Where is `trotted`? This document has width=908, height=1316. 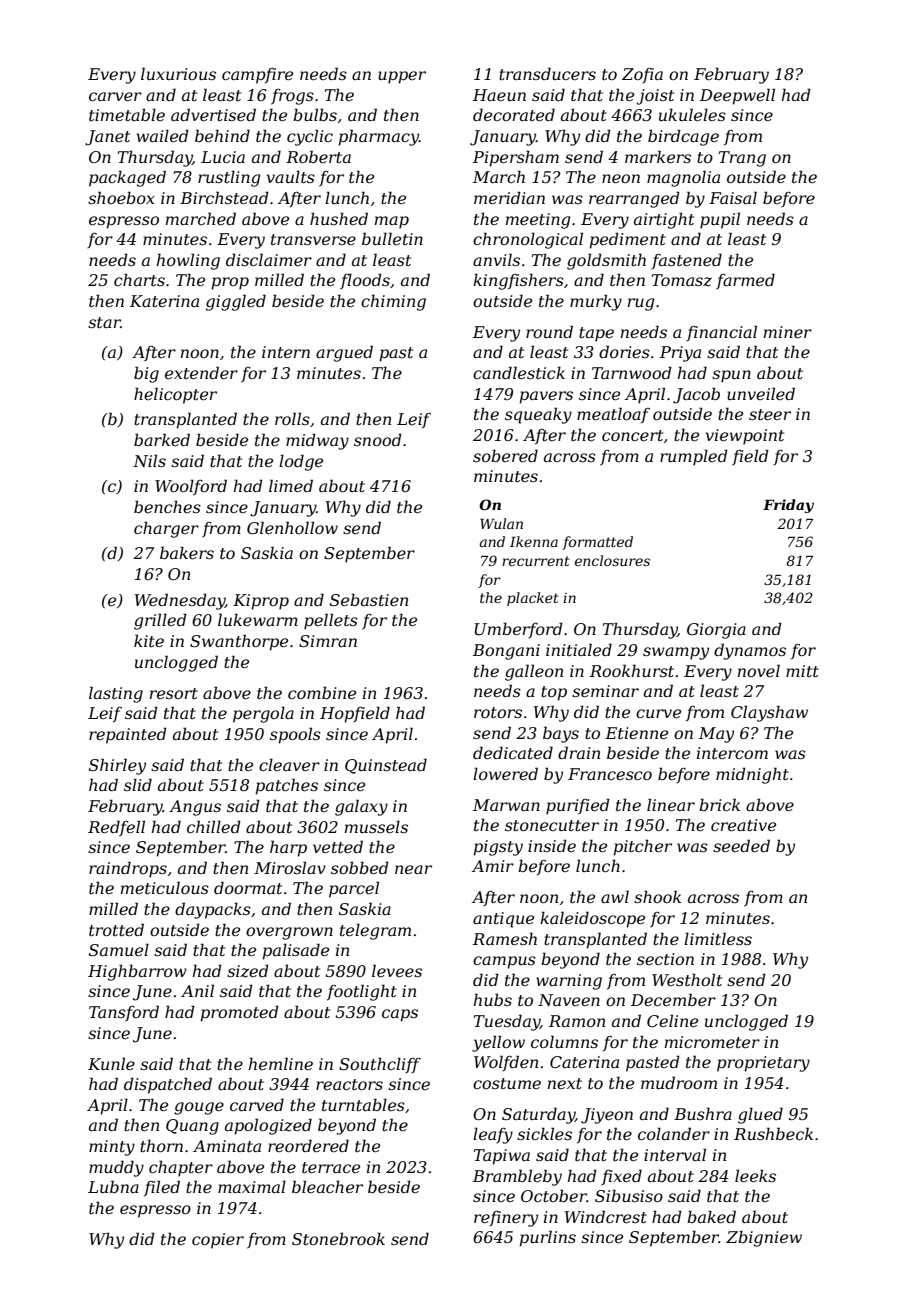 trotted is located at coordinates (116, 929).
